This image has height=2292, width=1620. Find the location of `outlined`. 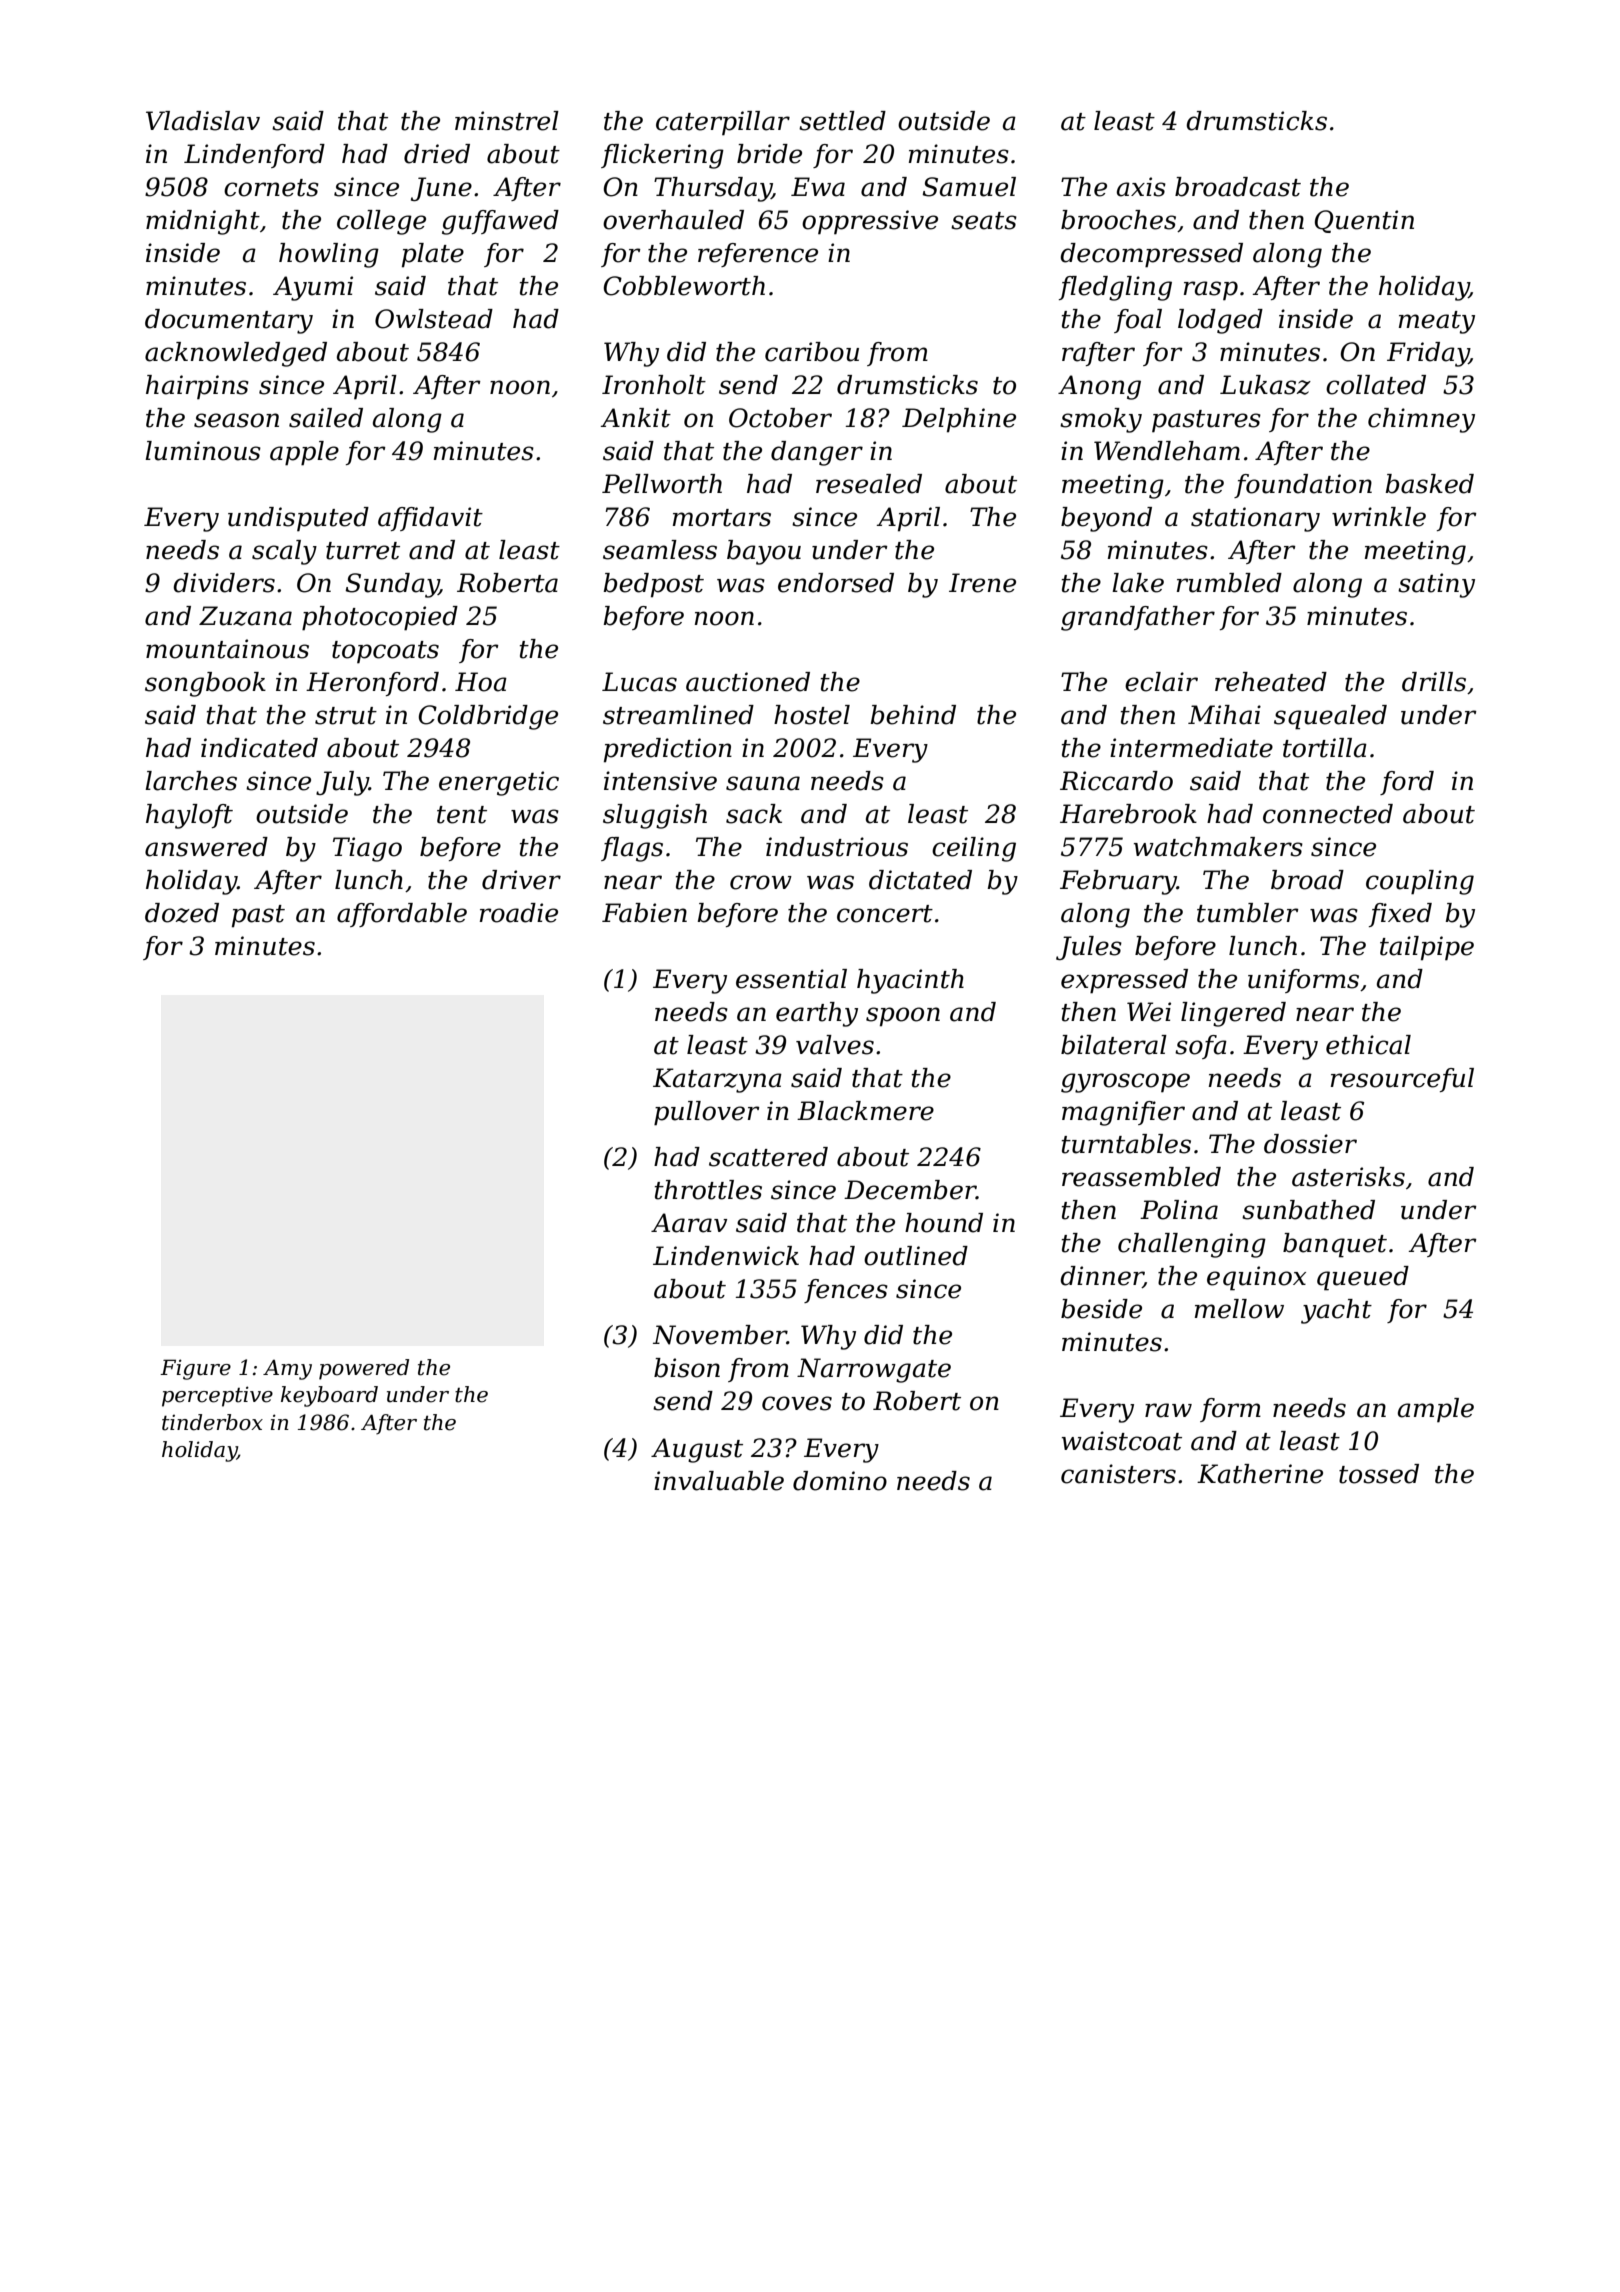

outlined is located at coordinates (916, 1256).
